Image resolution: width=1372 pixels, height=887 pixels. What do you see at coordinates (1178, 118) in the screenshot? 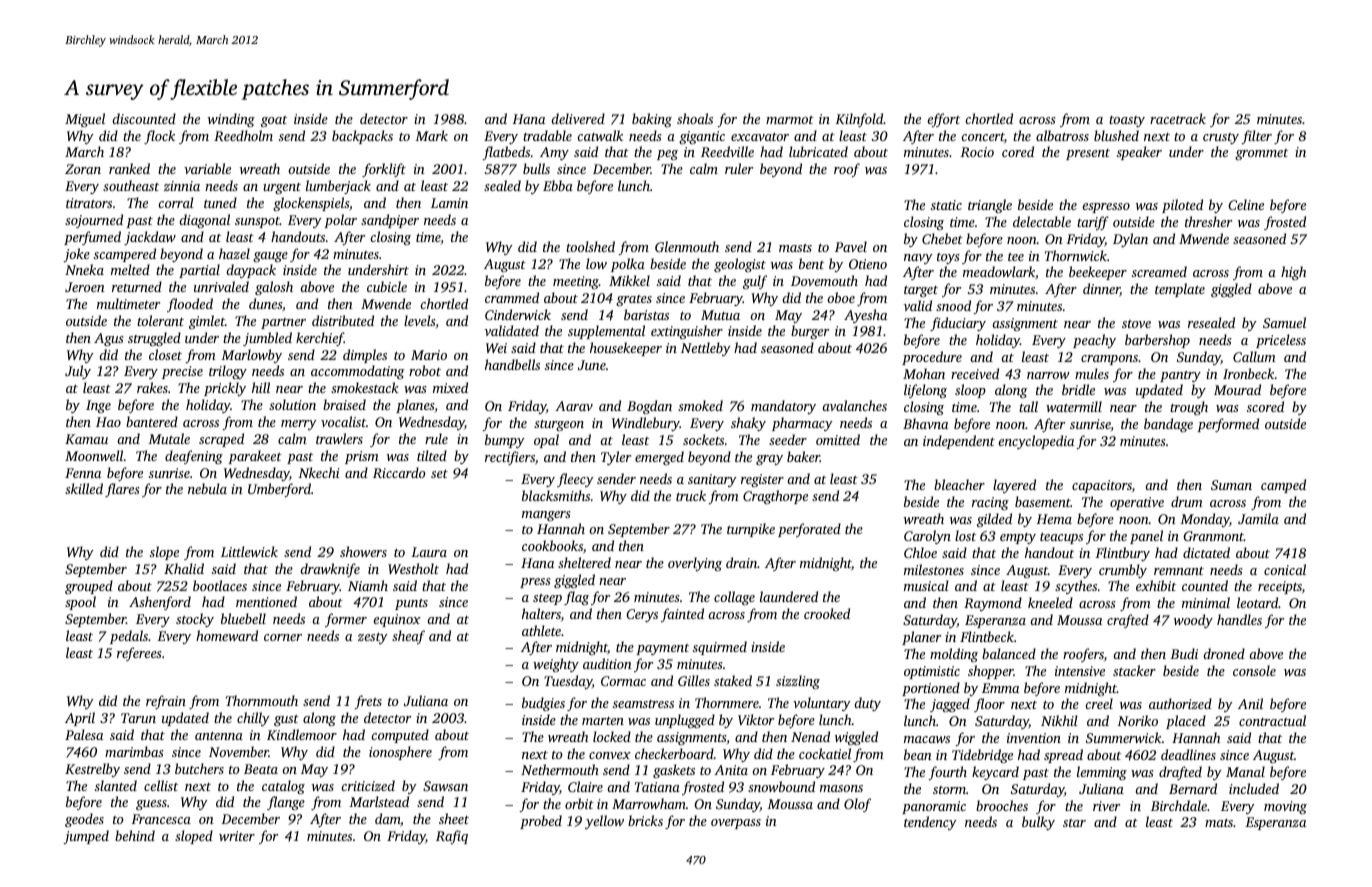
I see `racetrack` at bounding box center [1178, 118].
